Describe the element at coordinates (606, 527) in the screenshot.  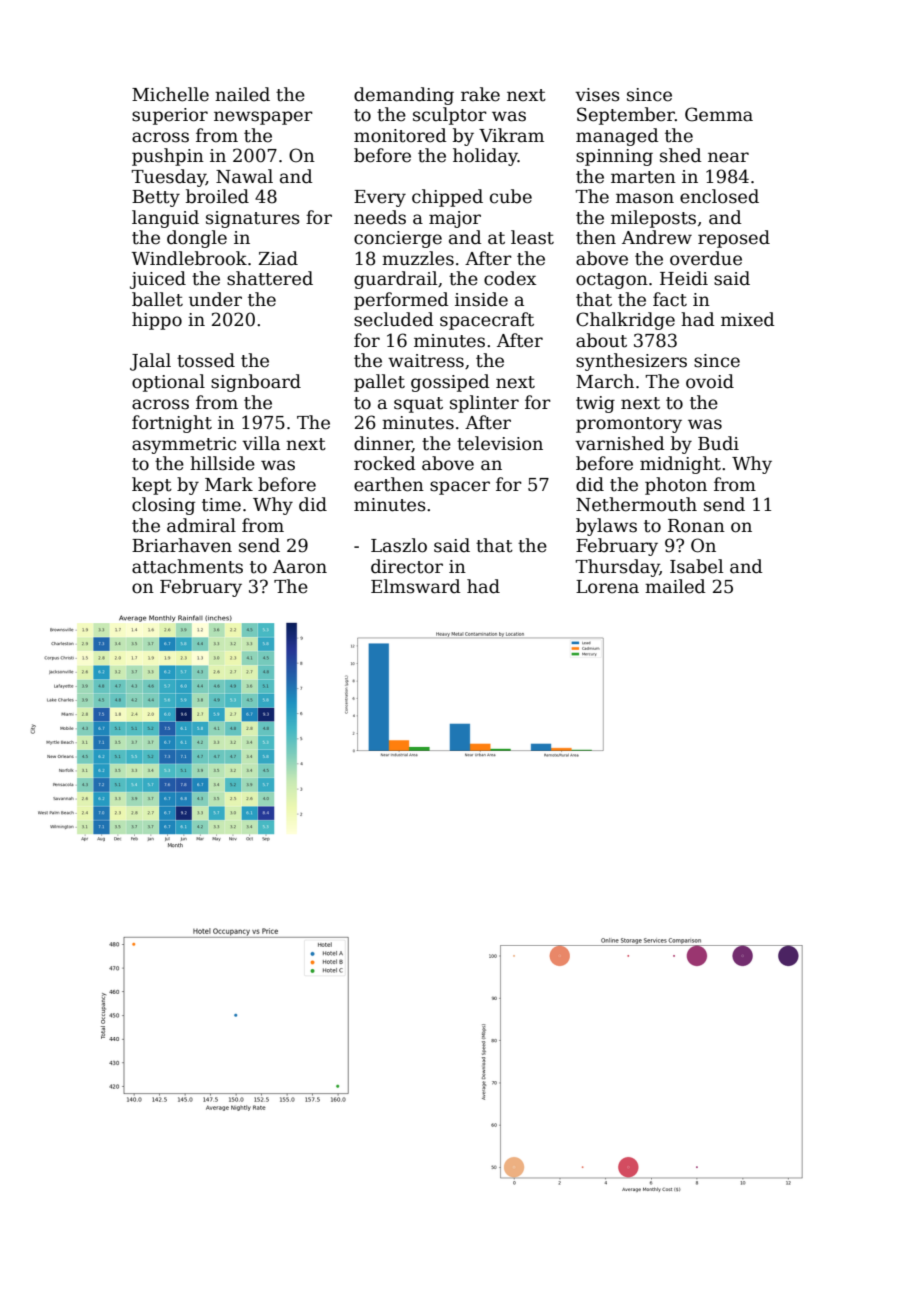
I see `bylaws` at that location.
